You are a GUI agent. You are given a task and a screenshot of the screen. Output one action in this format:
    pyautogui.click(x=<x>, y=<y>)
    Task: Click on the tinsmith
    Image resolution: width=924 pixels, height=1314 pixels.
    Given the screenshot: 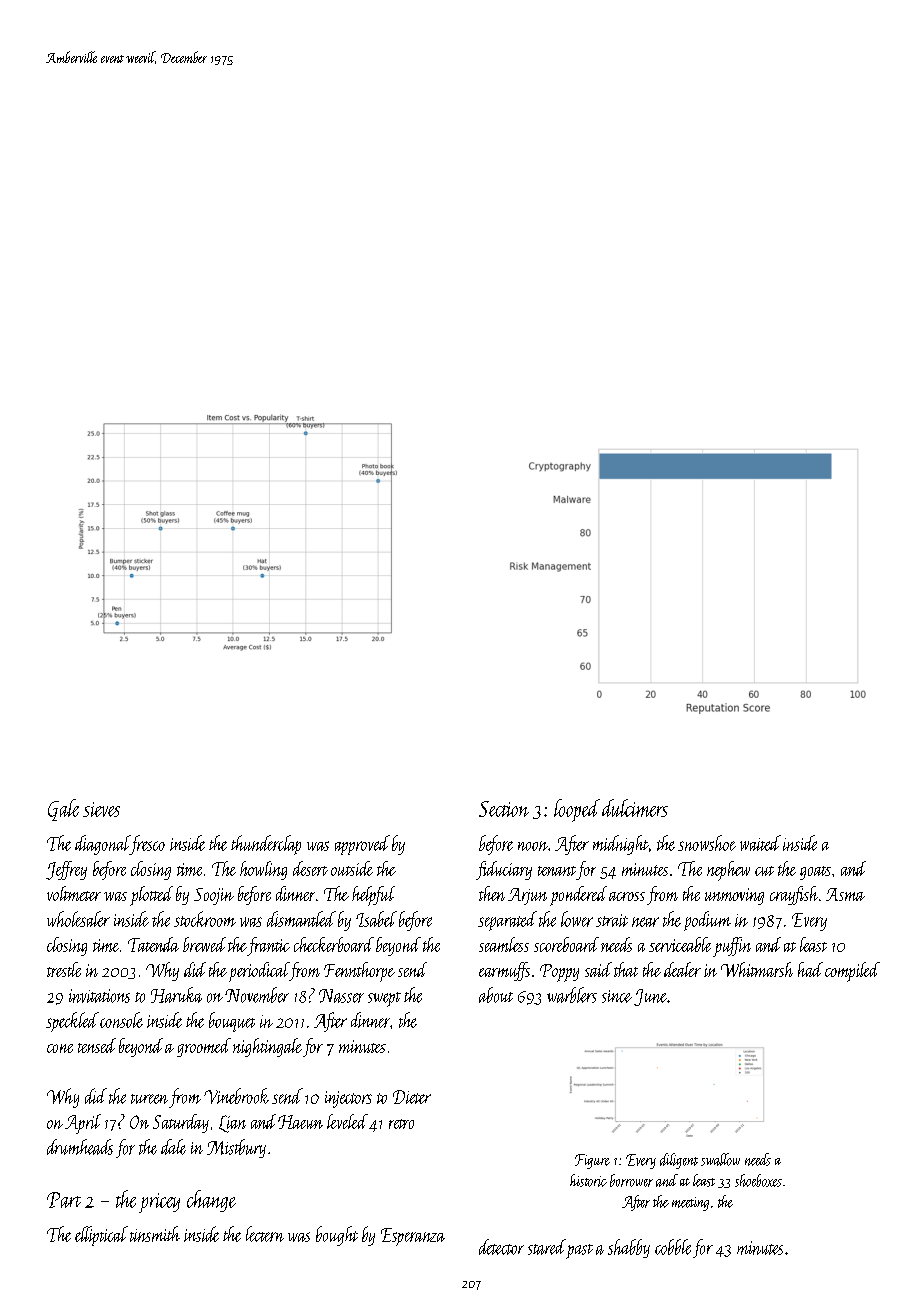 What is the action you would take?
    pyautogui.click(x=155, y=1234)
